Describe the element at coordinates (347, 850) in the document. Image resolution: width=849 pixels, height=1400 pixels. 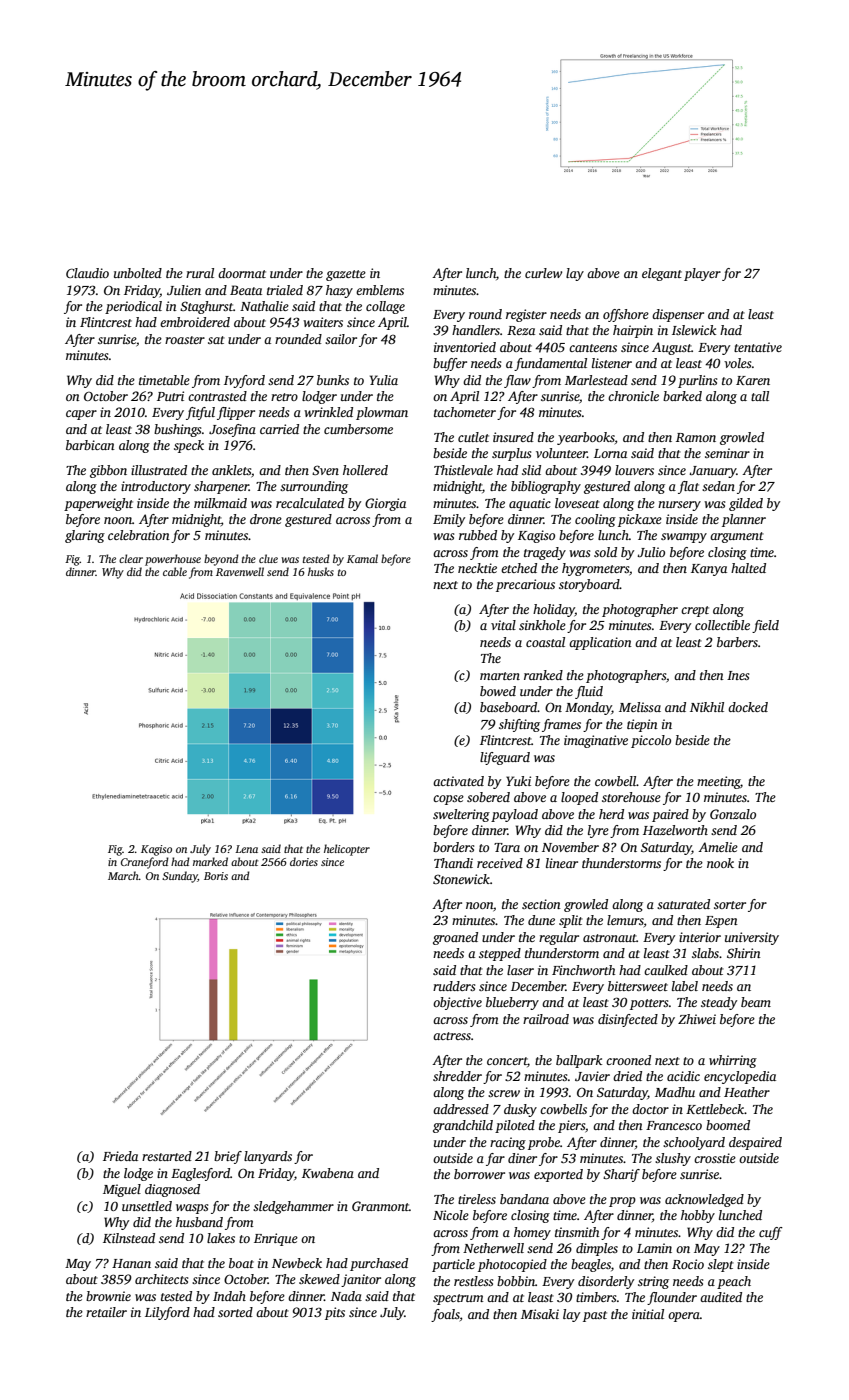
I see `helicopter` at that location.
